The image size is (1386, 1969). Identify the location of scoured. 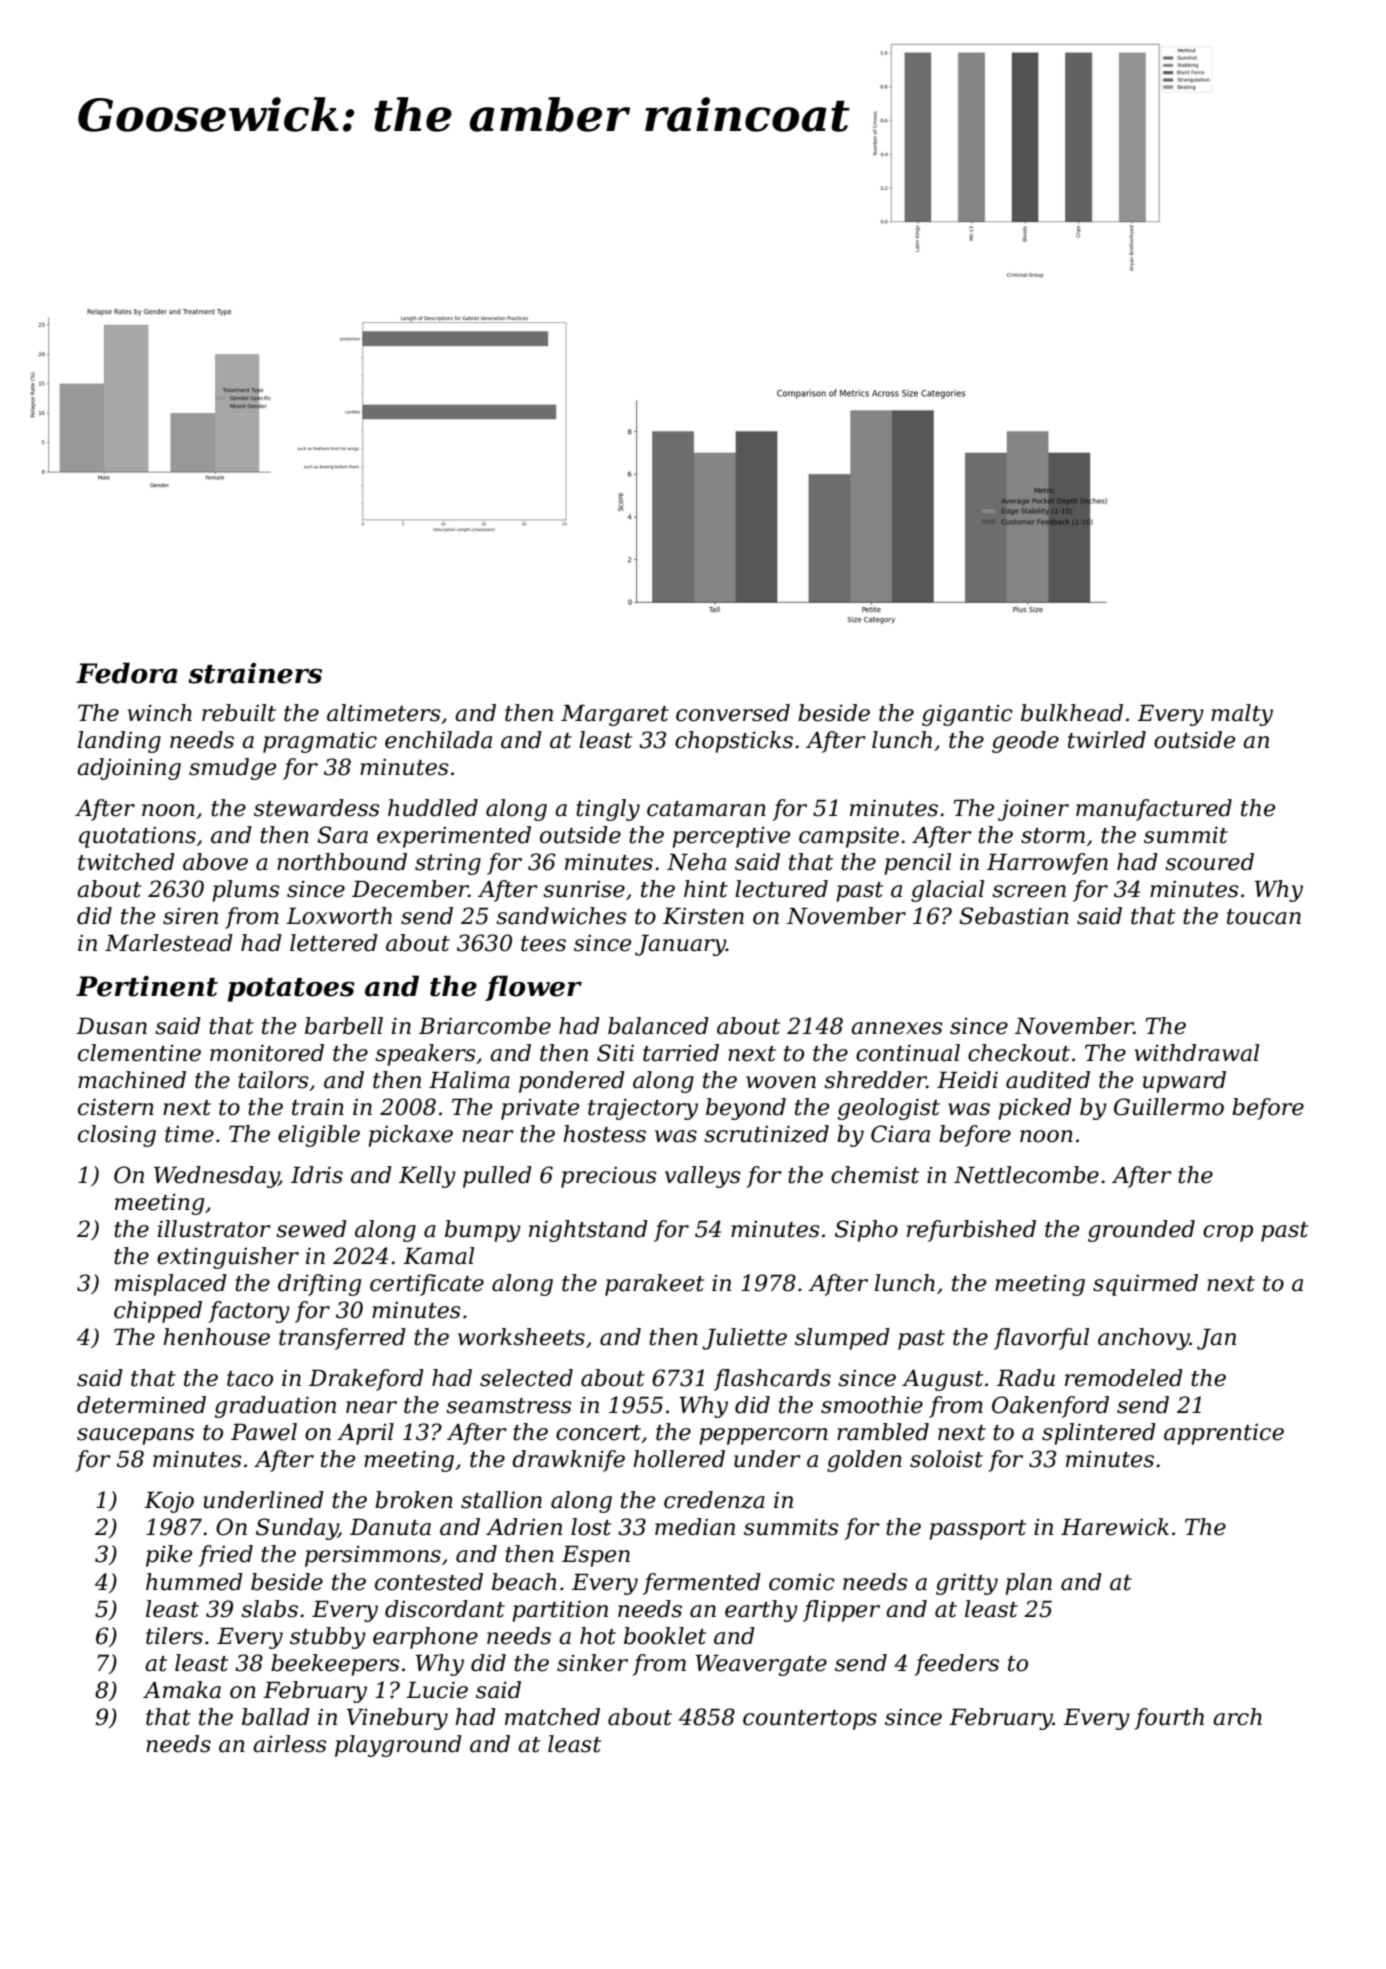
(1209, 862).
